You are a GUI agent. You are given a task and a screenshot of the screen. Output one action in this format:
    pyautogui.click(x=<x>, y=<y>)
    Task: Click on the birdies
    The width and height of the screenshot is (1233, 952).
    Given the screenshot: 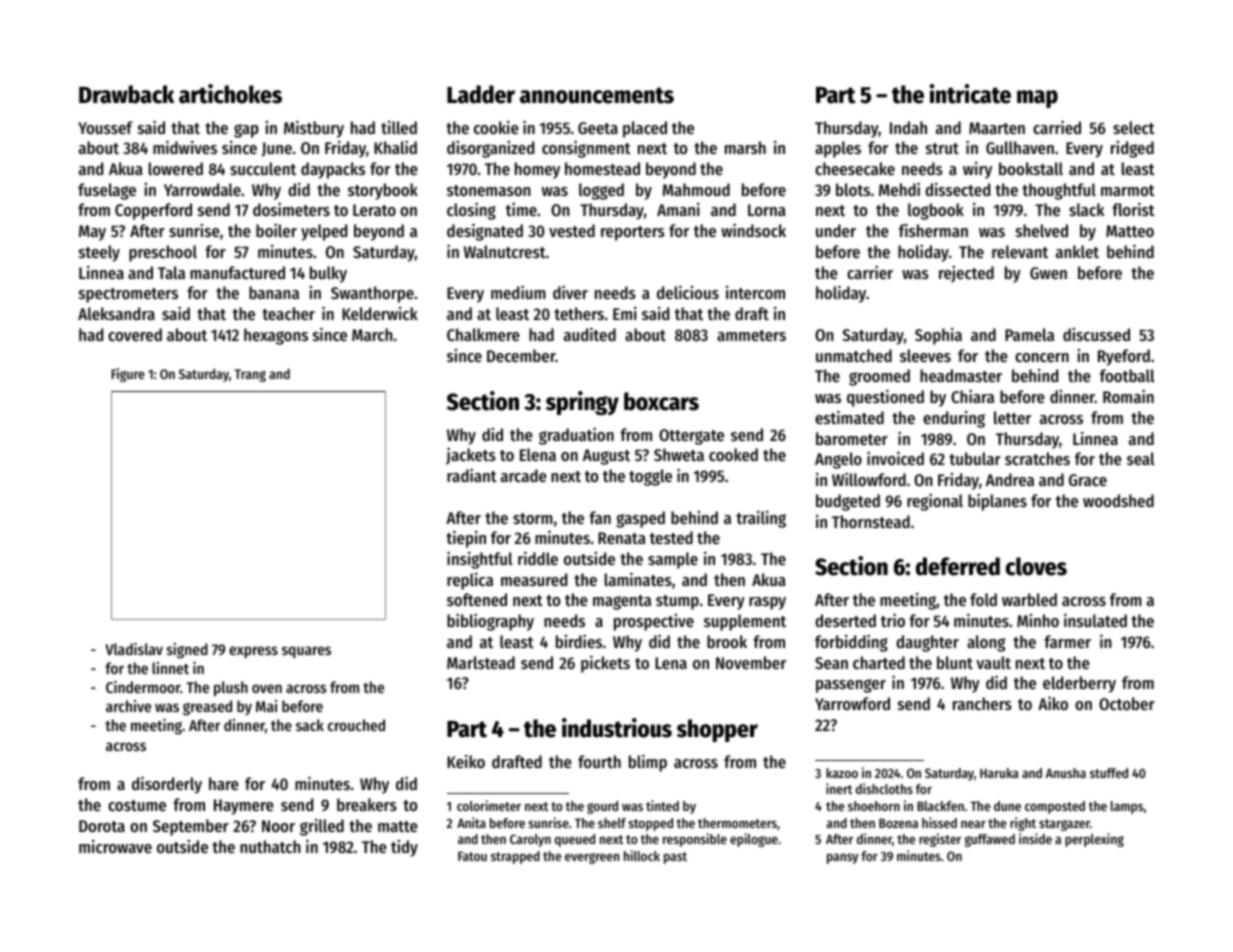 What is the action you would take?
    pyautogui.click(x=579, y=641)
